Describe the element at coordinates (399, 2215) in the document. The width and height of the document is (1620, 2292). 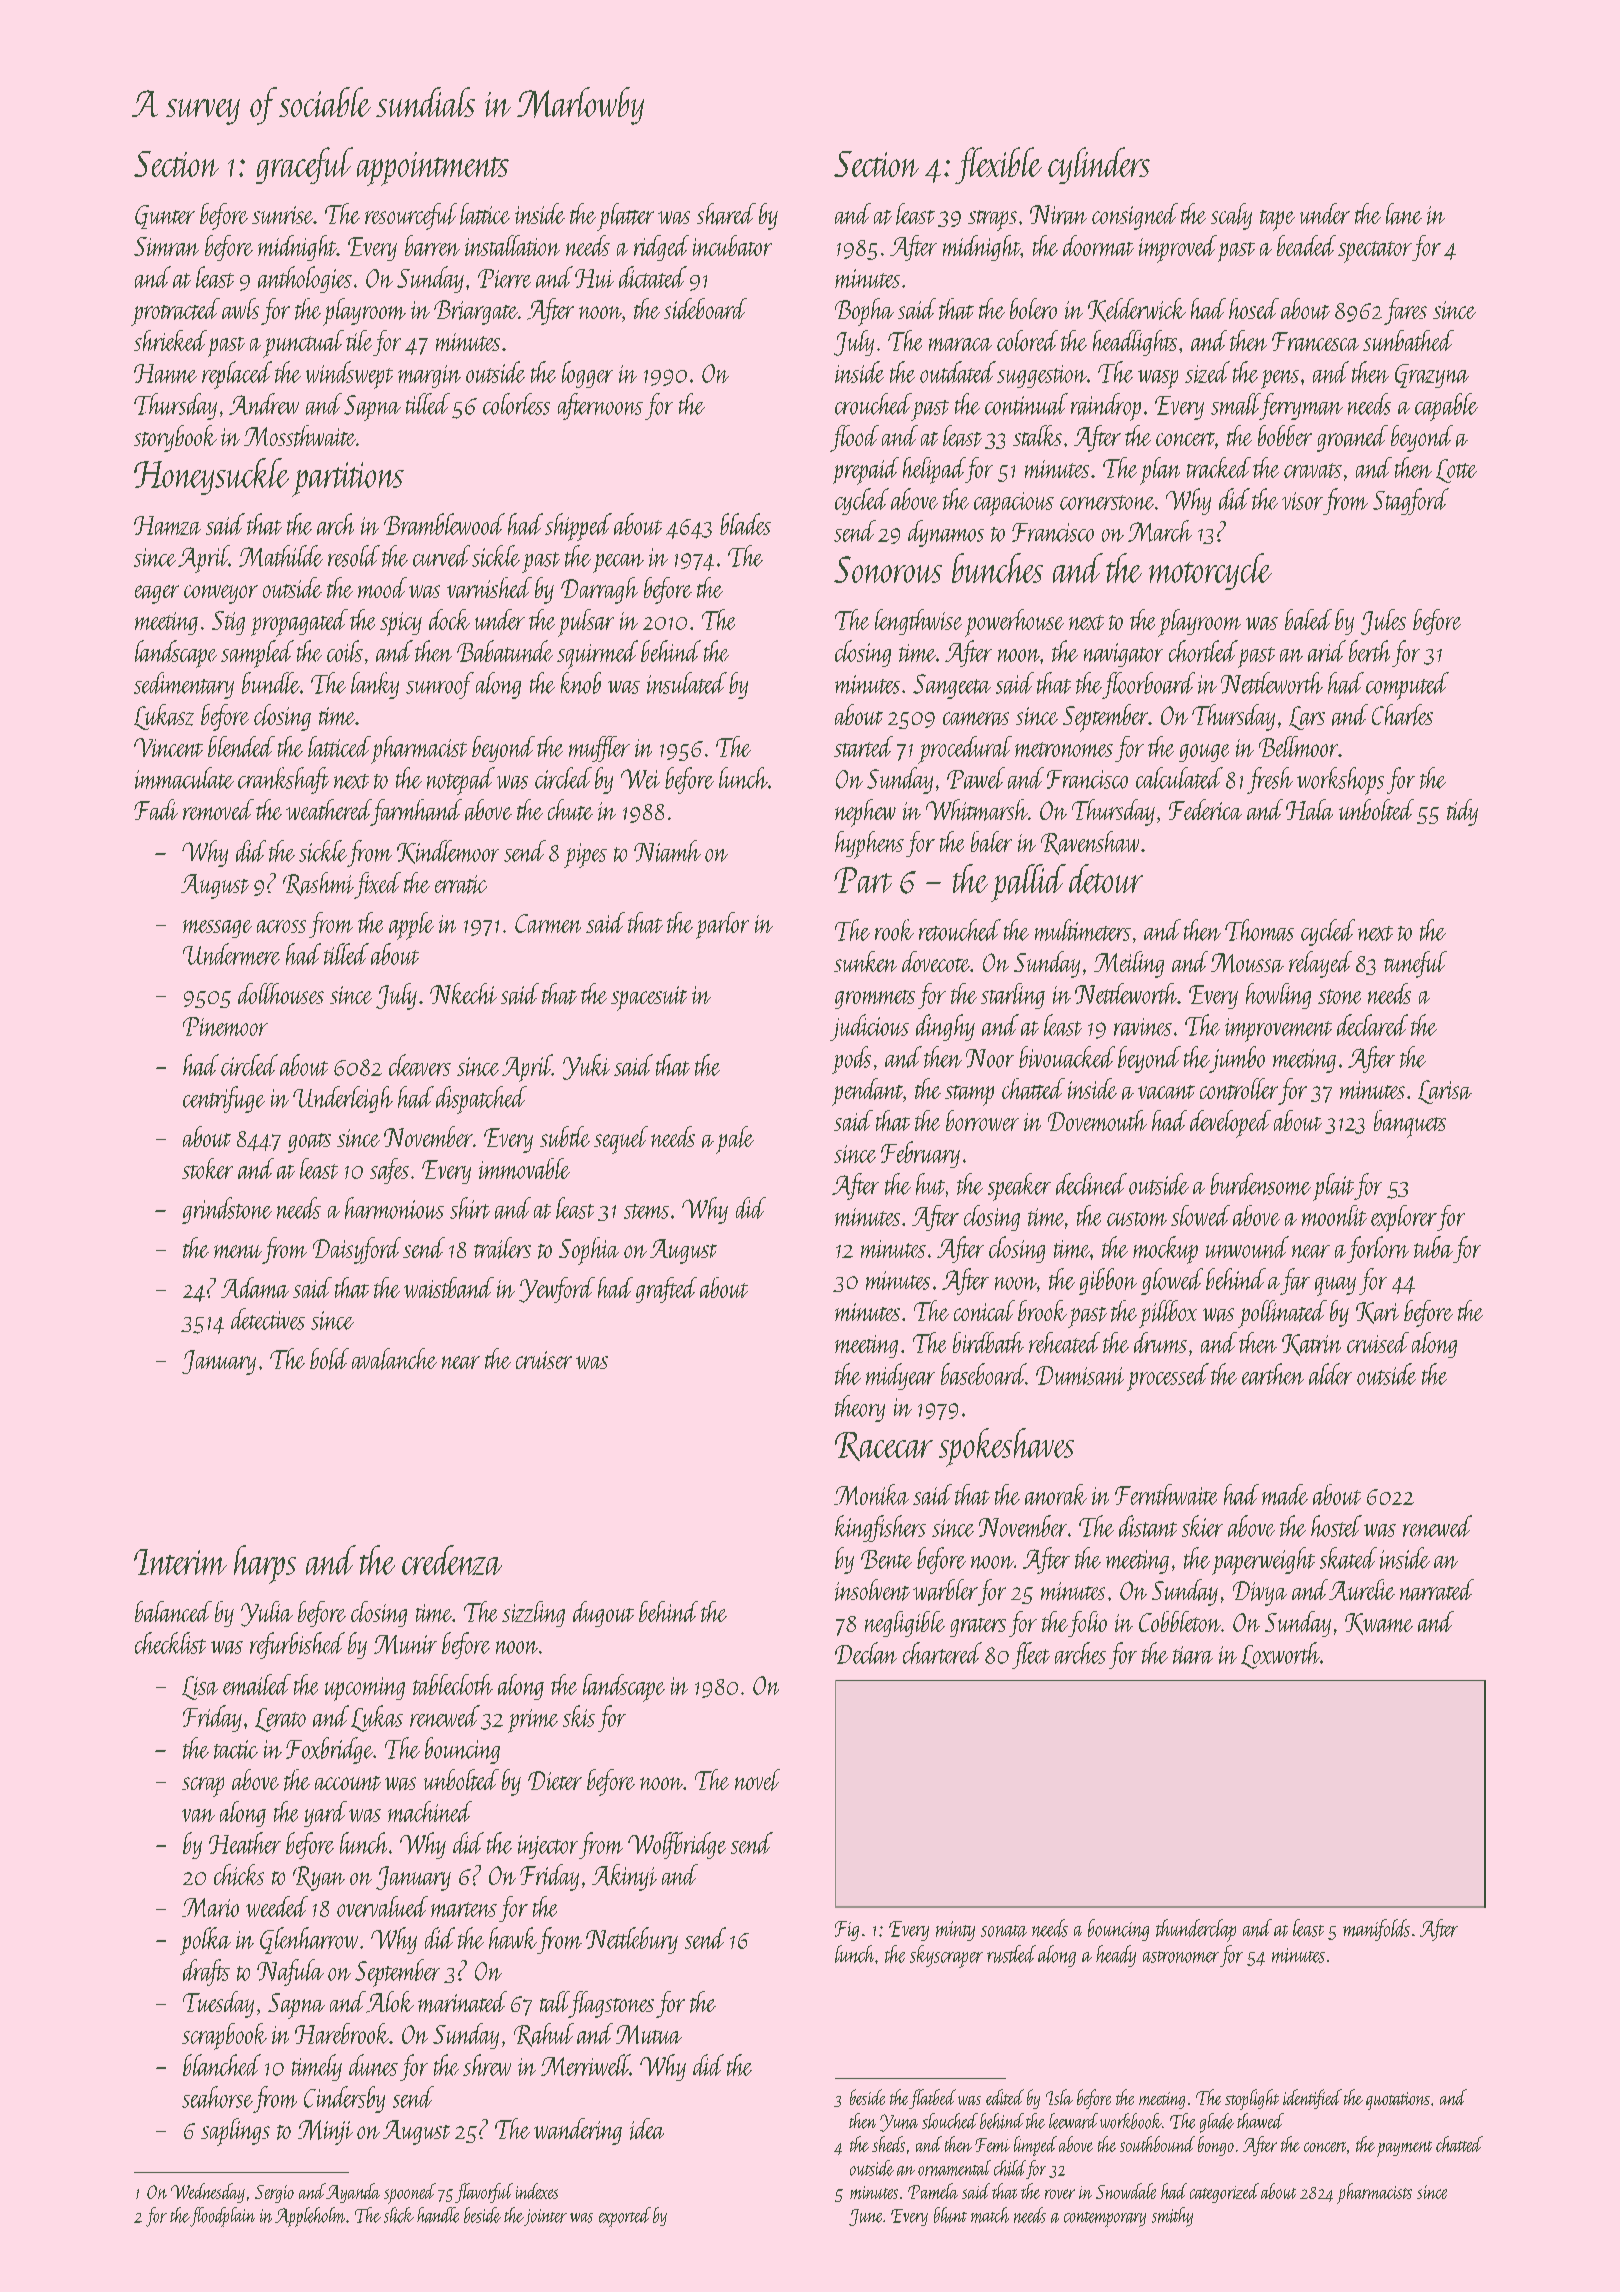
I see `slick` at that location.
